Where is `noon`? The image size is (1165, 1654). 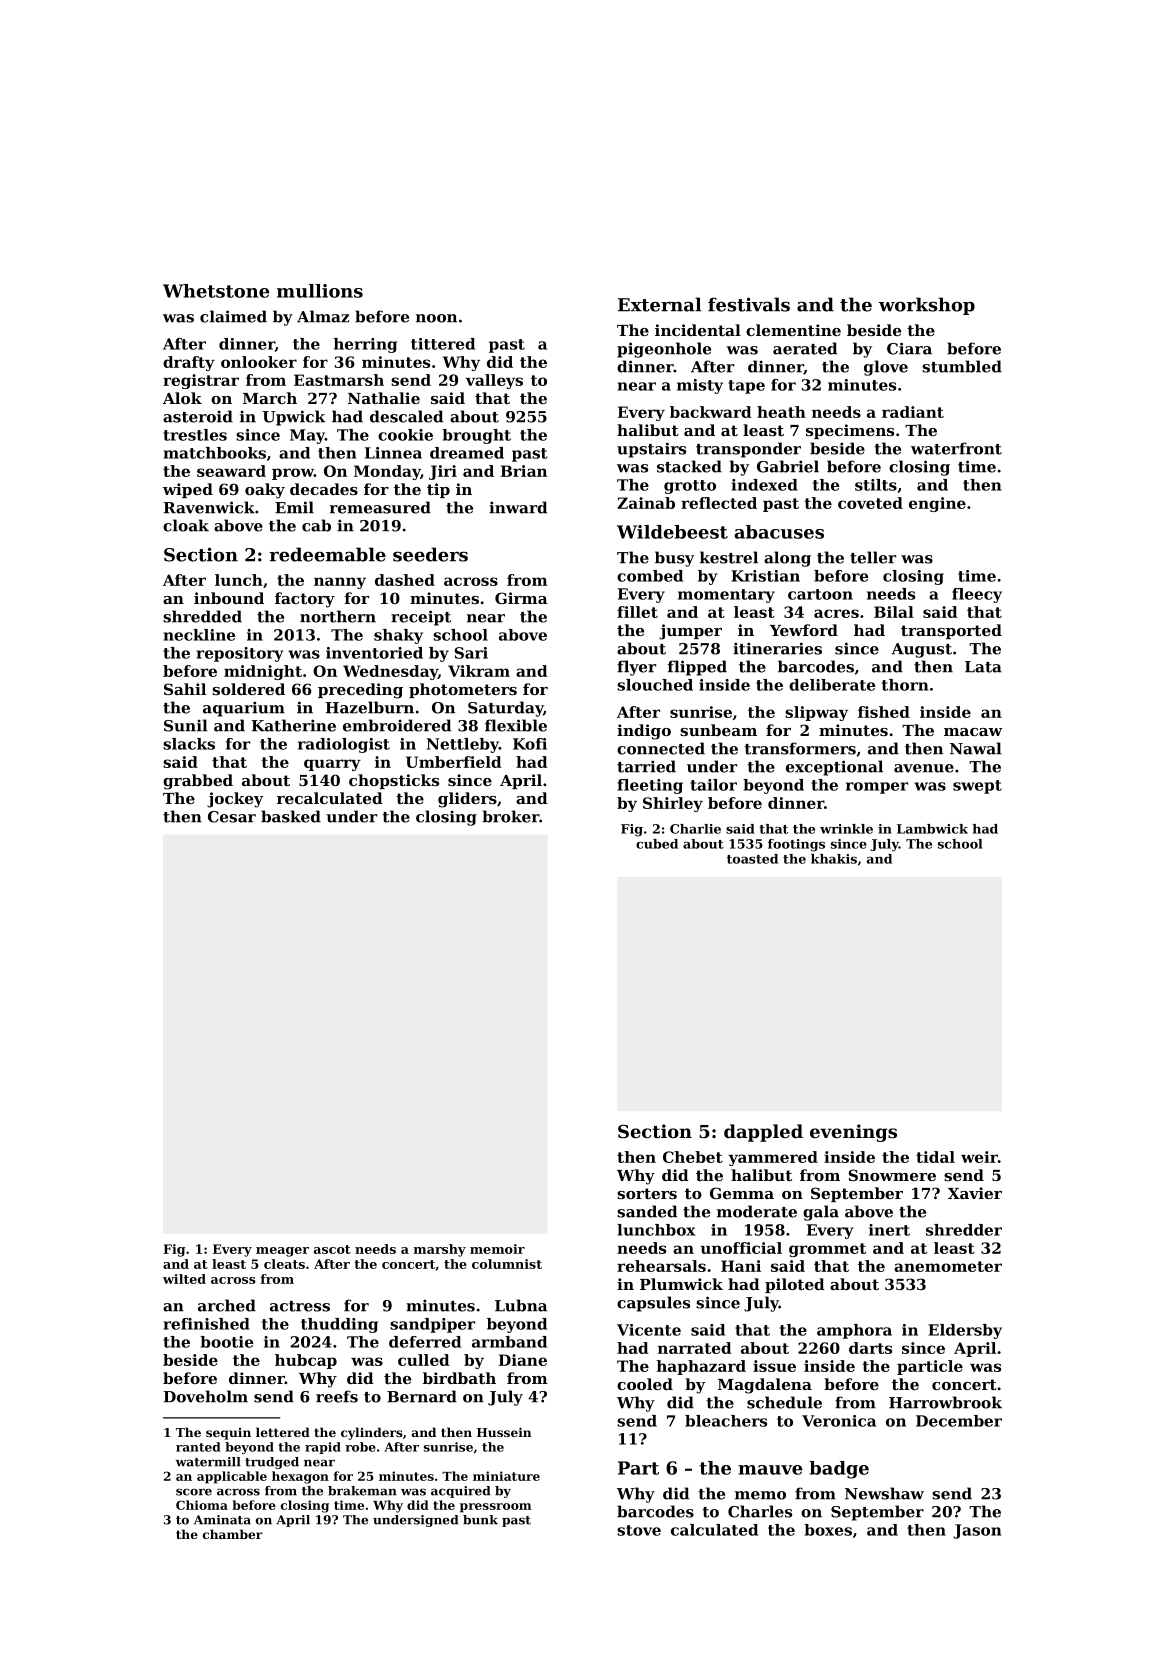
noon is located at coordinates (436, 318).
